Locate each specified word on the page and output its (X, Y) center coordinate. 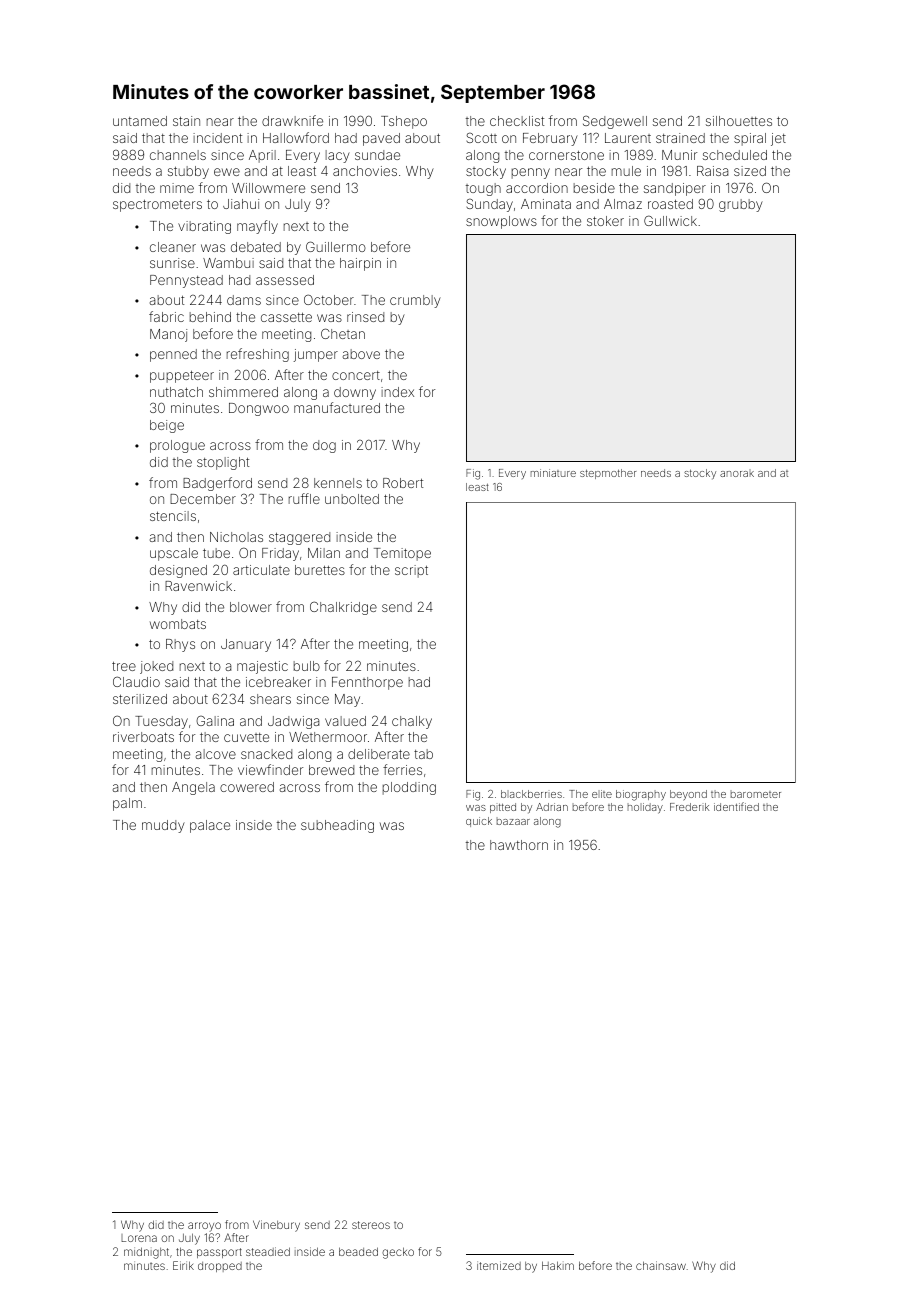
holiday (645, 808)
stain (186, 121)
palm (127, 804)
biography (641, 795)
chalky (412, 722)
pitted (503, 808)
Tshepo (404, 122)
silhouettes (739, 121)
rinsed (365, 317)
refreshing (258, 355)
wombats (178, 624)
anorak (737, 473)
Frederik (689, 807)
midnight (146, 1253)
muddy (163, 826)
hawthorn (519, 845)
